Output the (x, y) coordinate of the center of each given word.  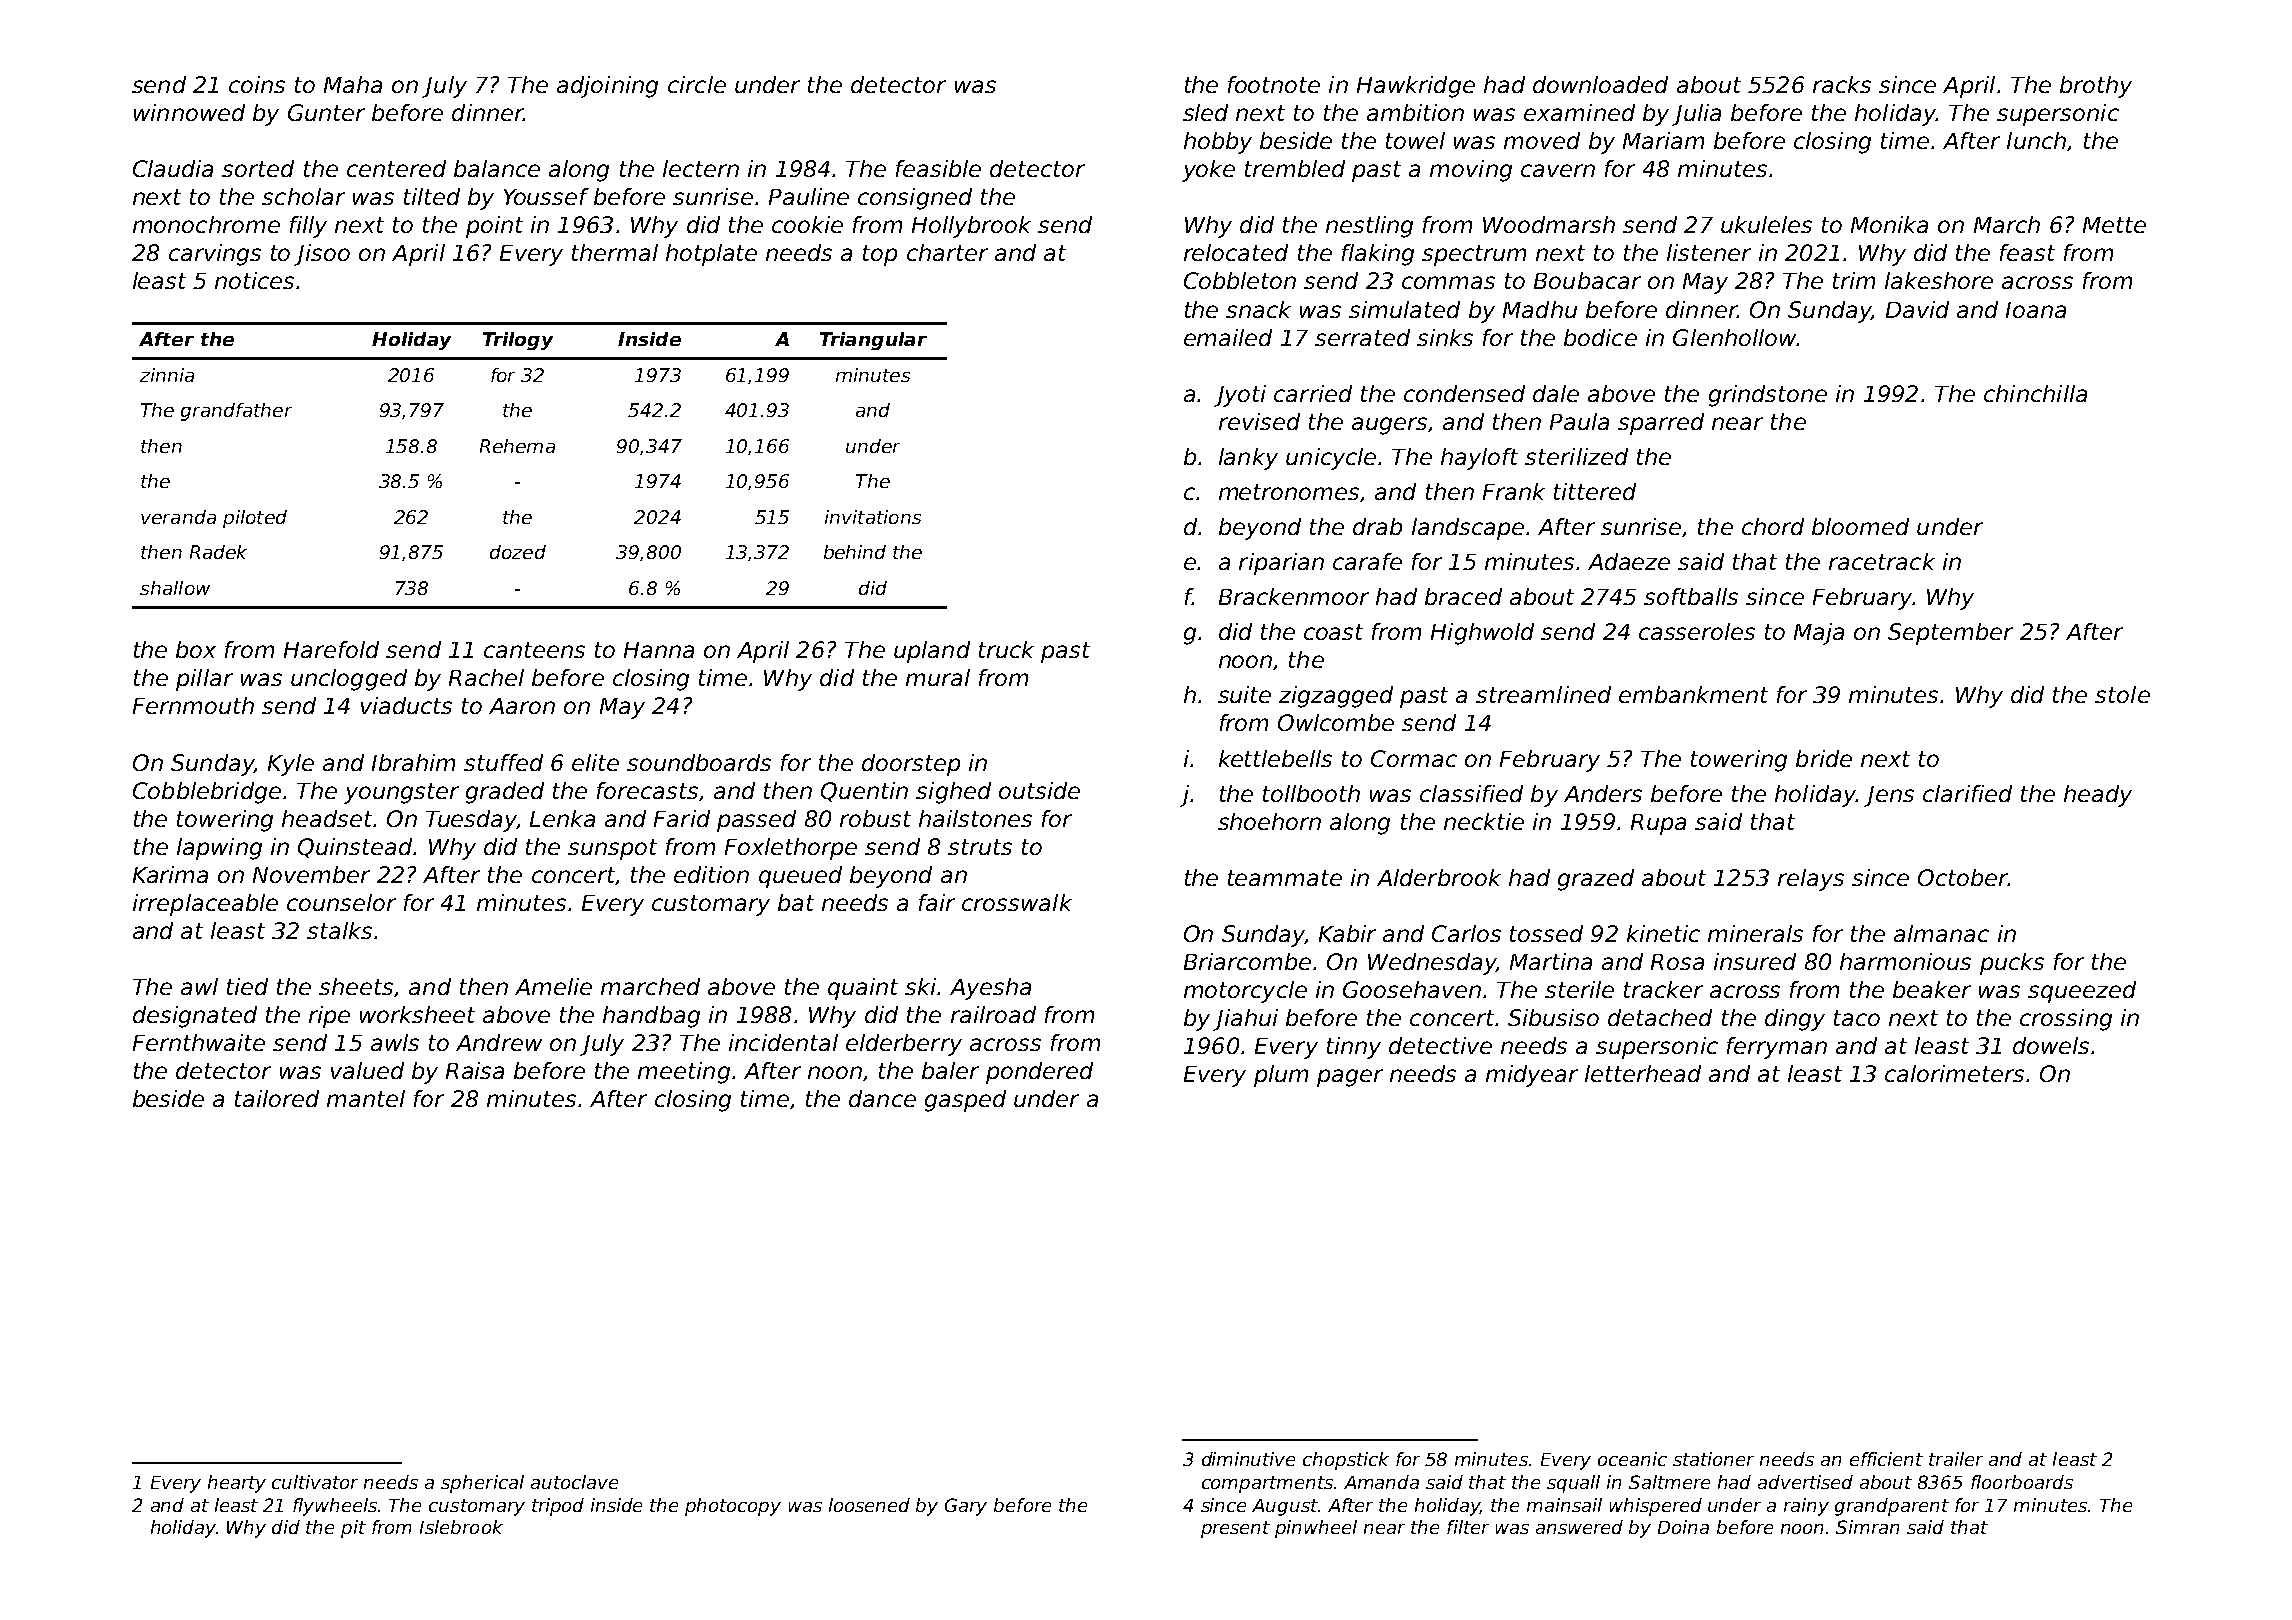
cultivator (315, 1482)
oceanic (1632, 1459)
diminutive (1248, 1459)
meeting (684, 1073)
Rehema (517, 446)
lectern (701, 168)
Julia (1696, 115)
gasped (965, 1101)
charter (947, 252)
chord (1773, 526)
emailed (1228, 337)
